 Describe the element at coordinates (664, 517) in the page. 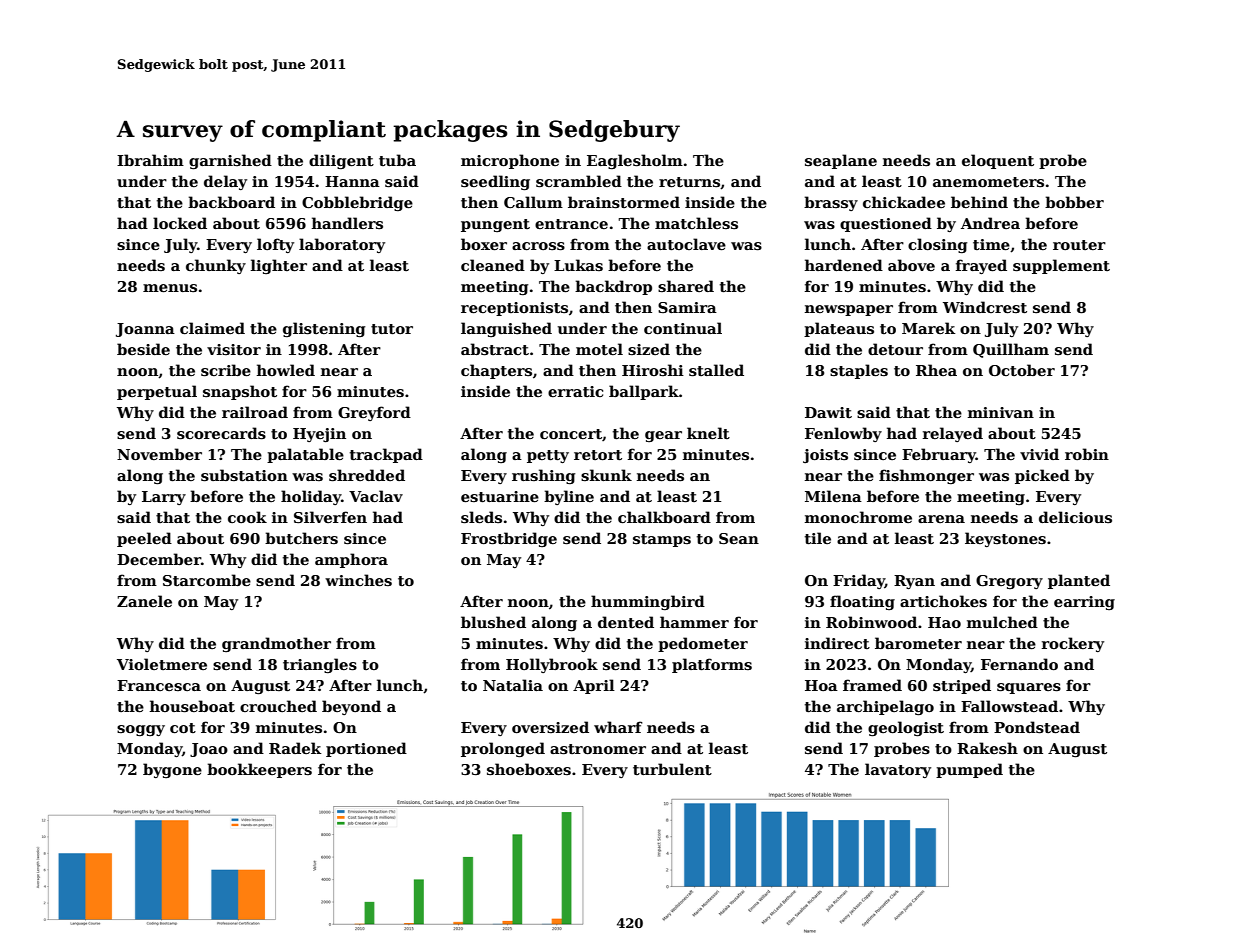

I see `chalkboard` at that location.
